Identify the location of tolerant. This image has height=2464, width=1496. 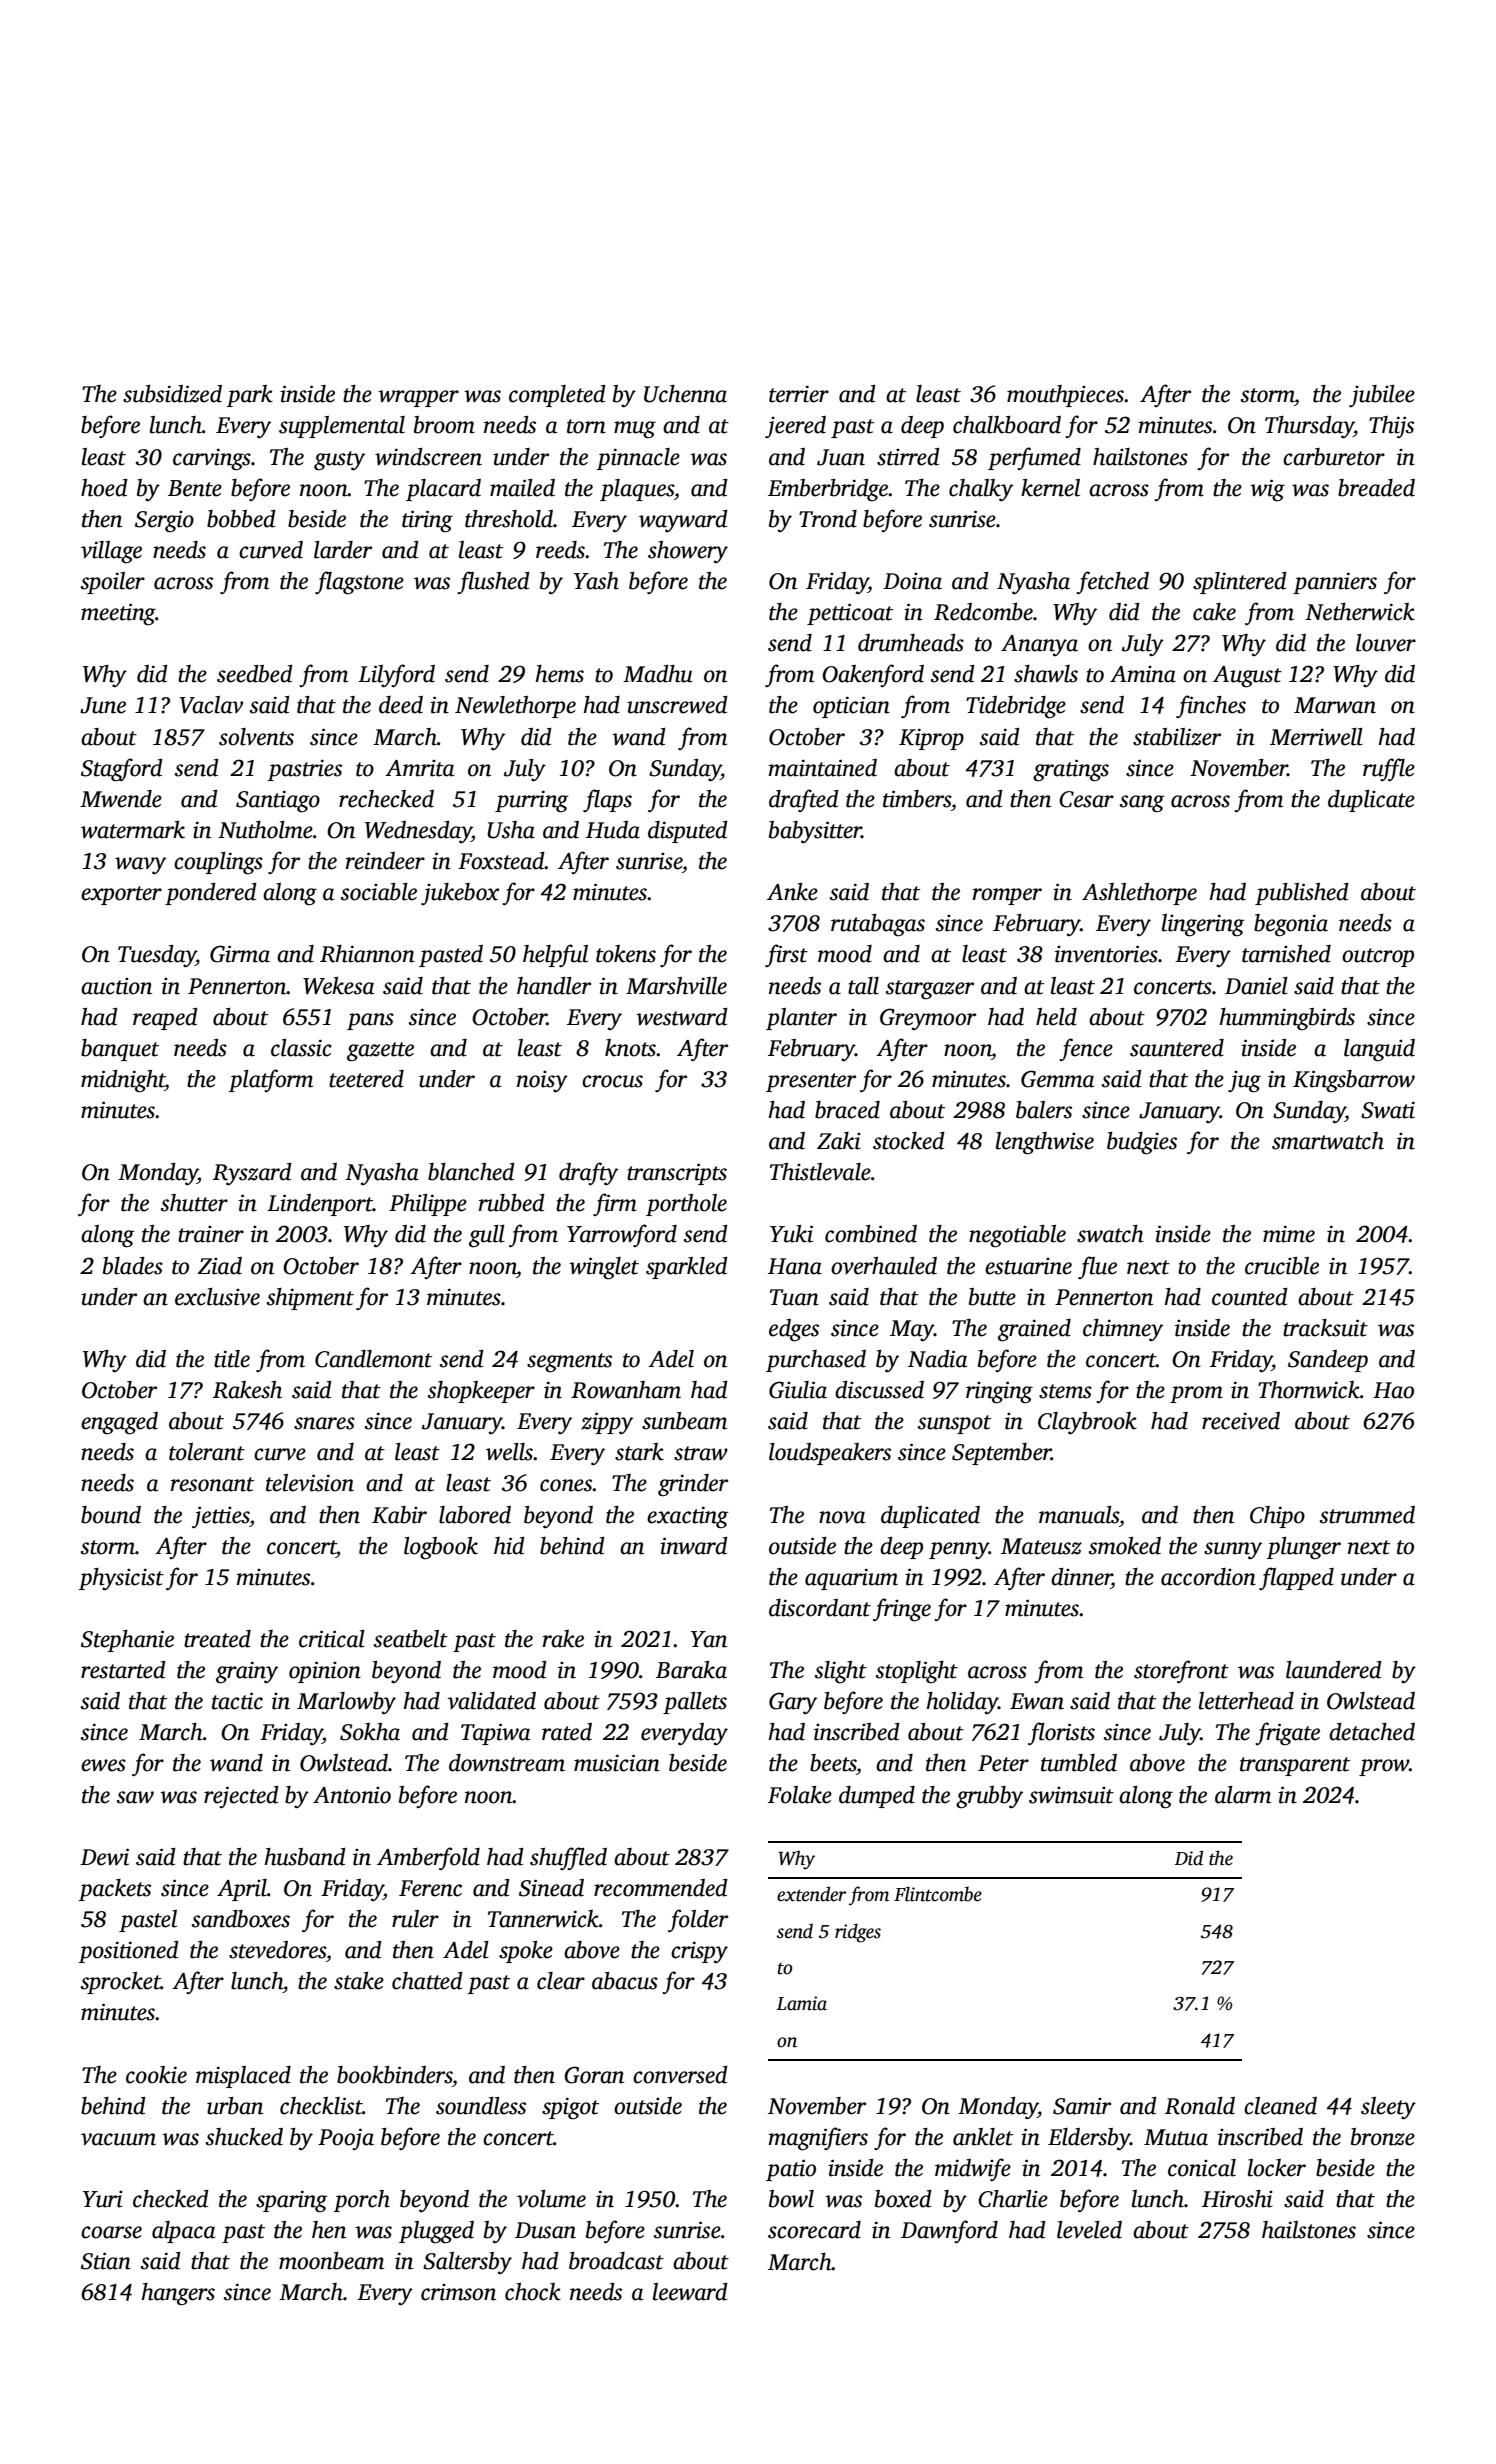
(207, 1452).
